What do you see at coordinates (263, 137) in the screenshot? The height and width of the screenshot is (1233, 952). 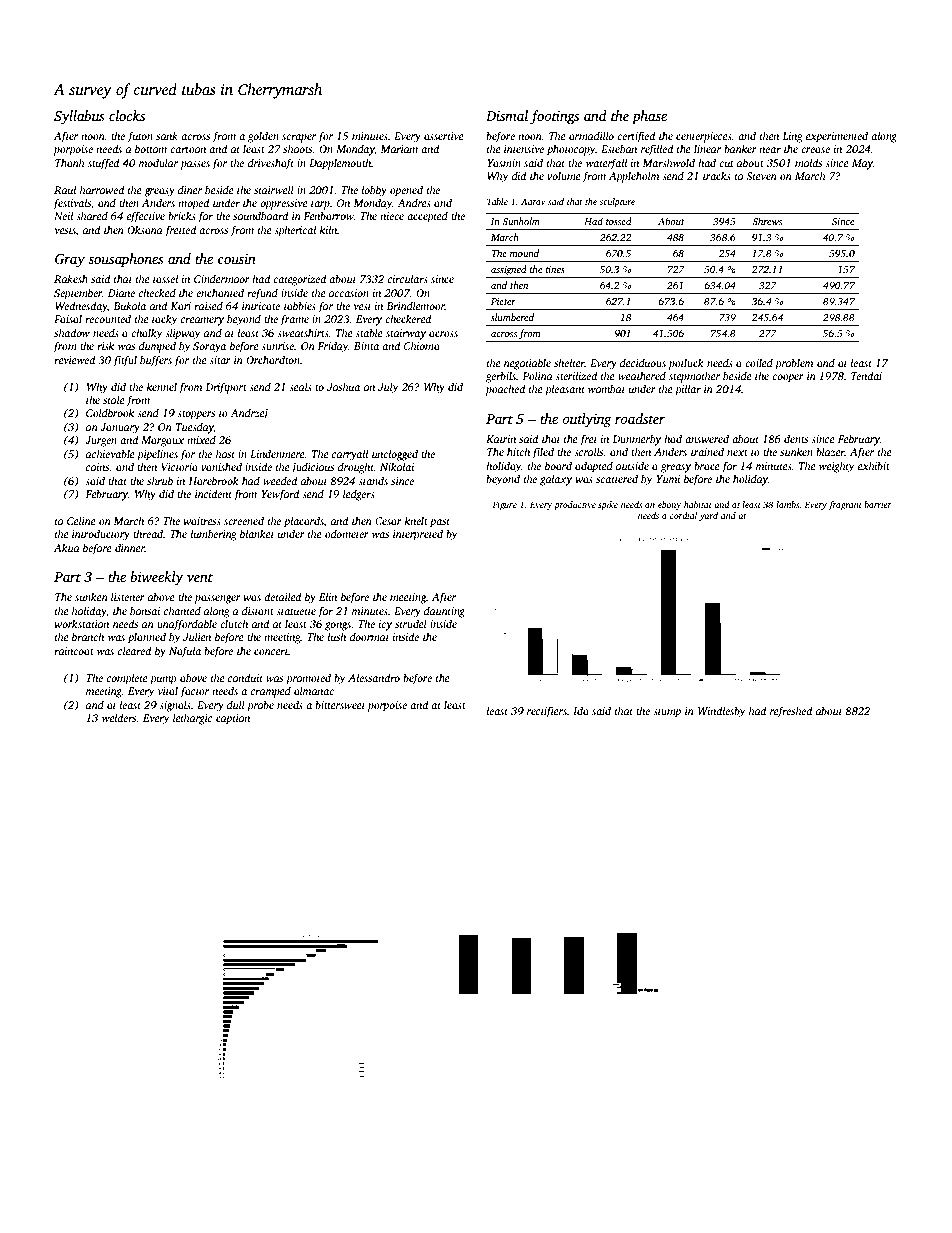 I see `golden` at bounding box center [263, 137].
